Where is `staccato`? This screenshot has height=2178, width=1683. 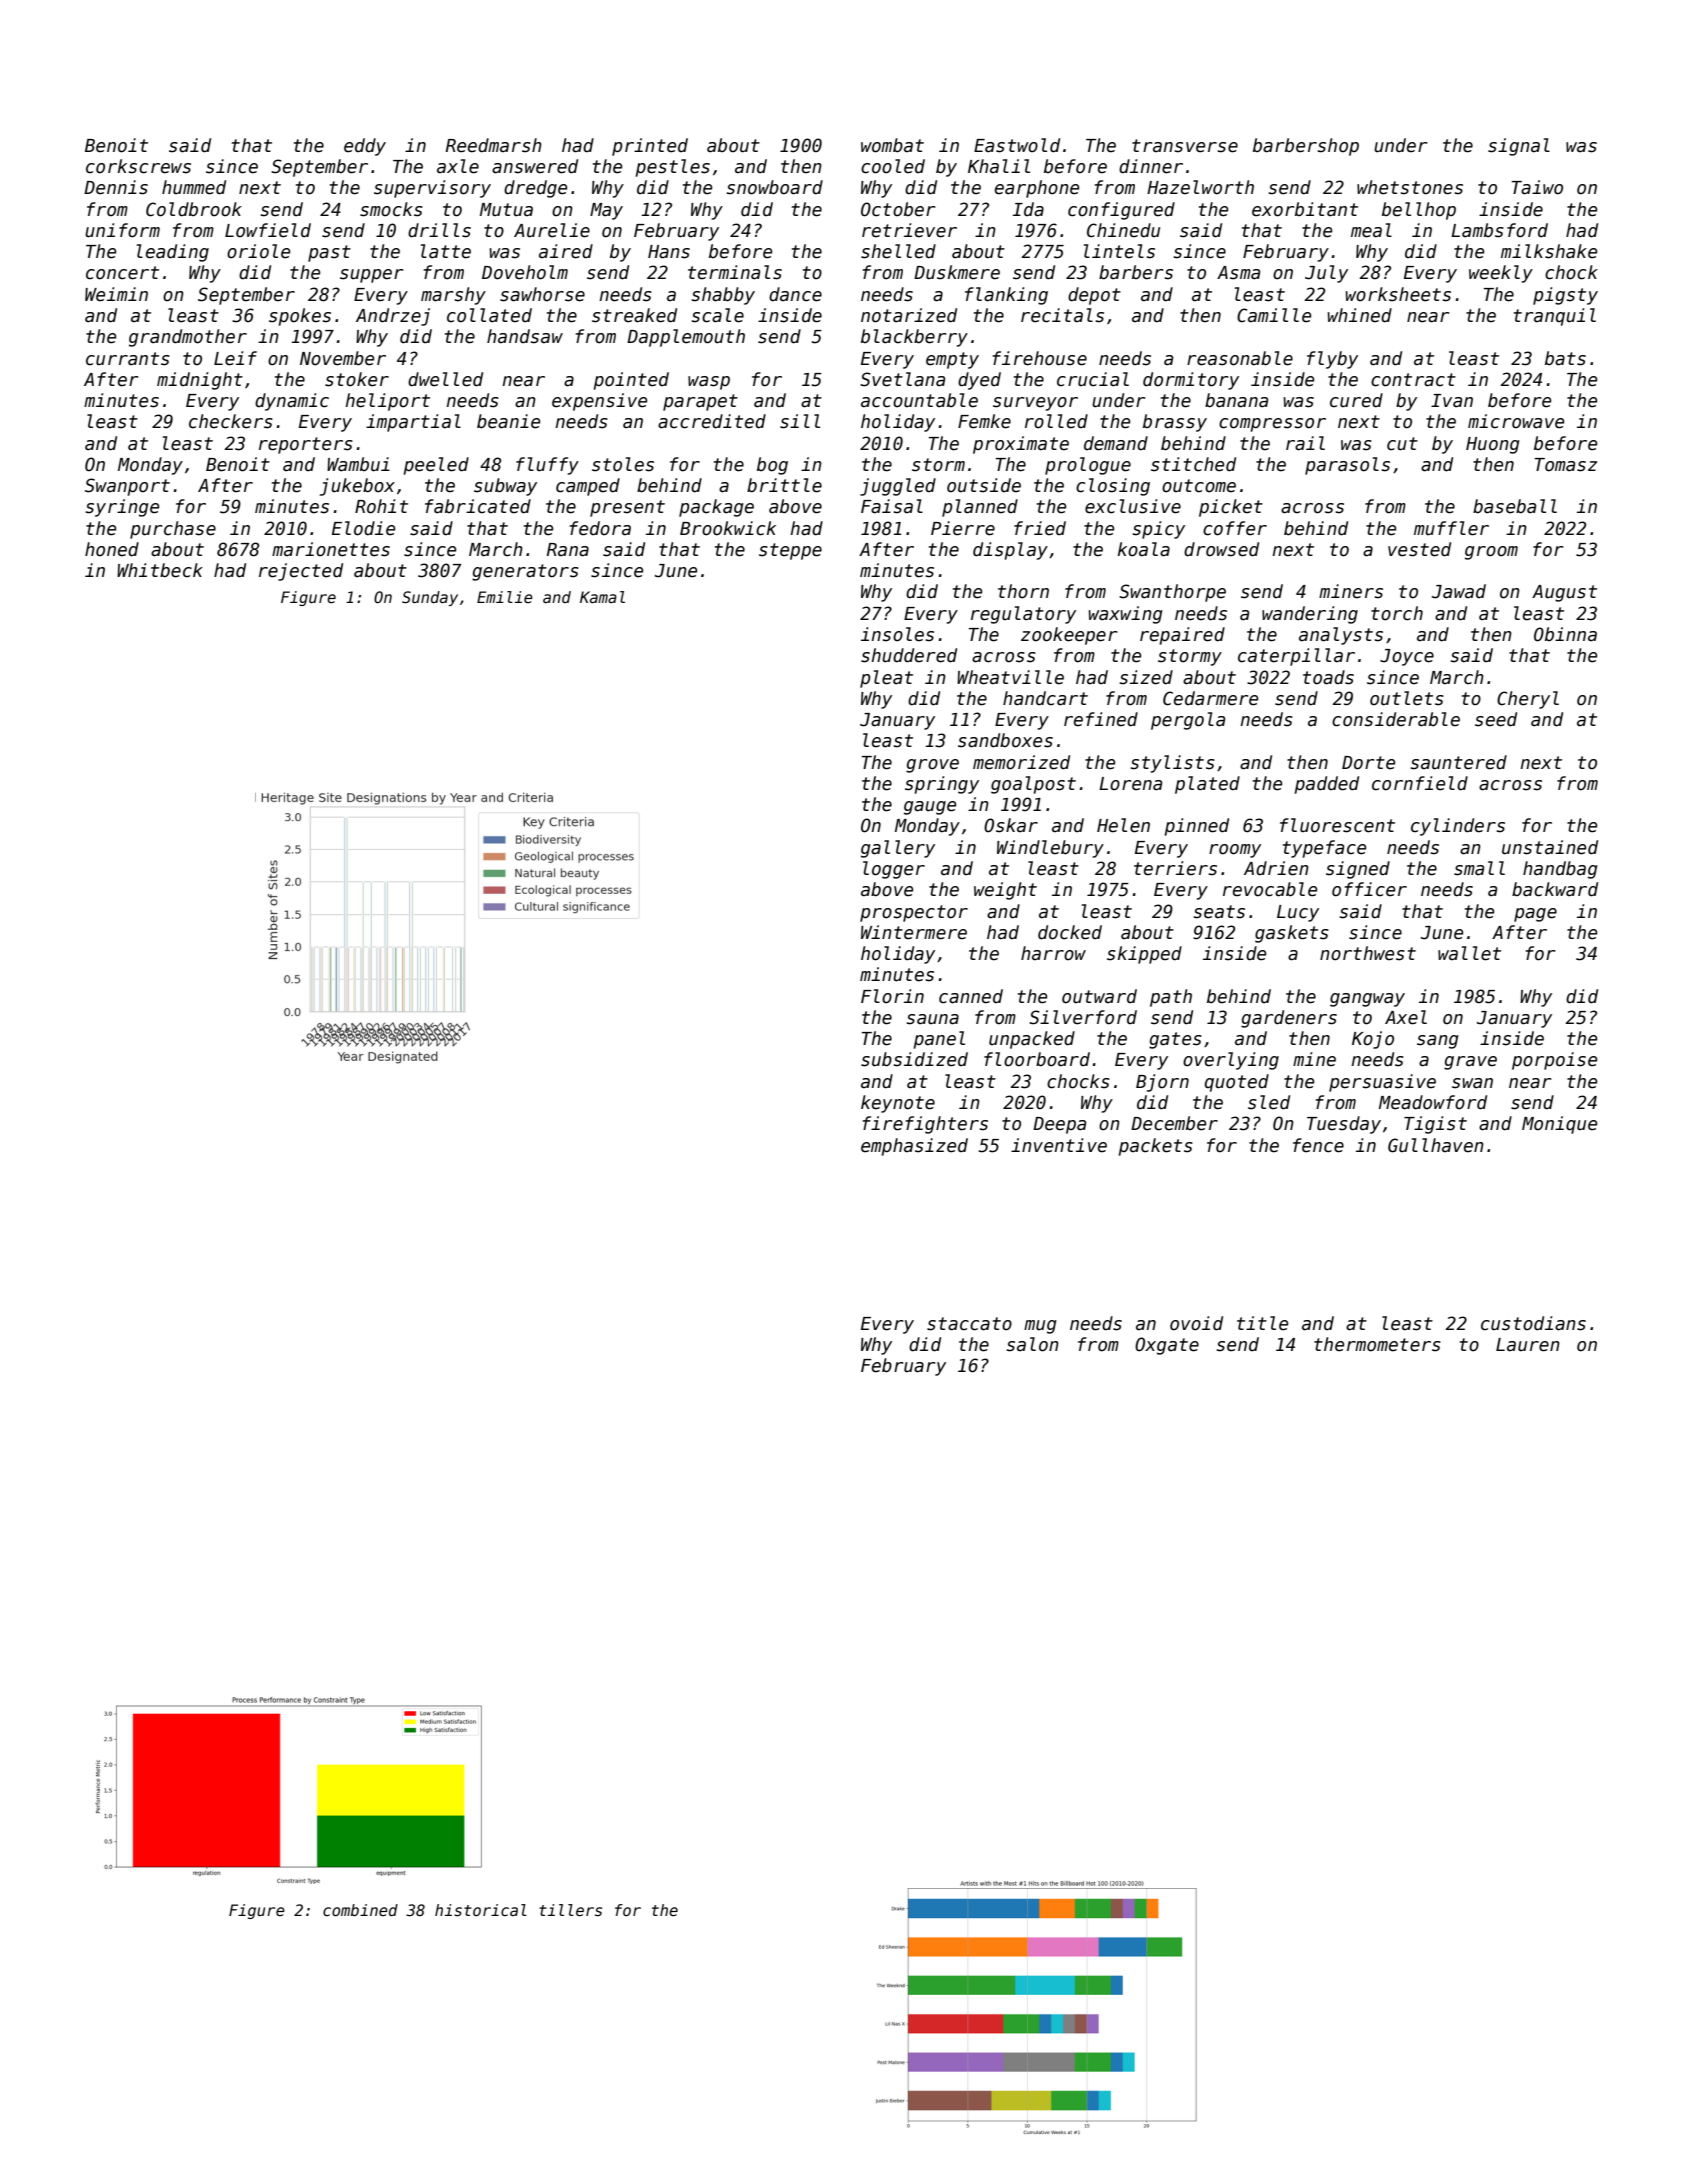
staccato is located at coordinates (969, 1324).
